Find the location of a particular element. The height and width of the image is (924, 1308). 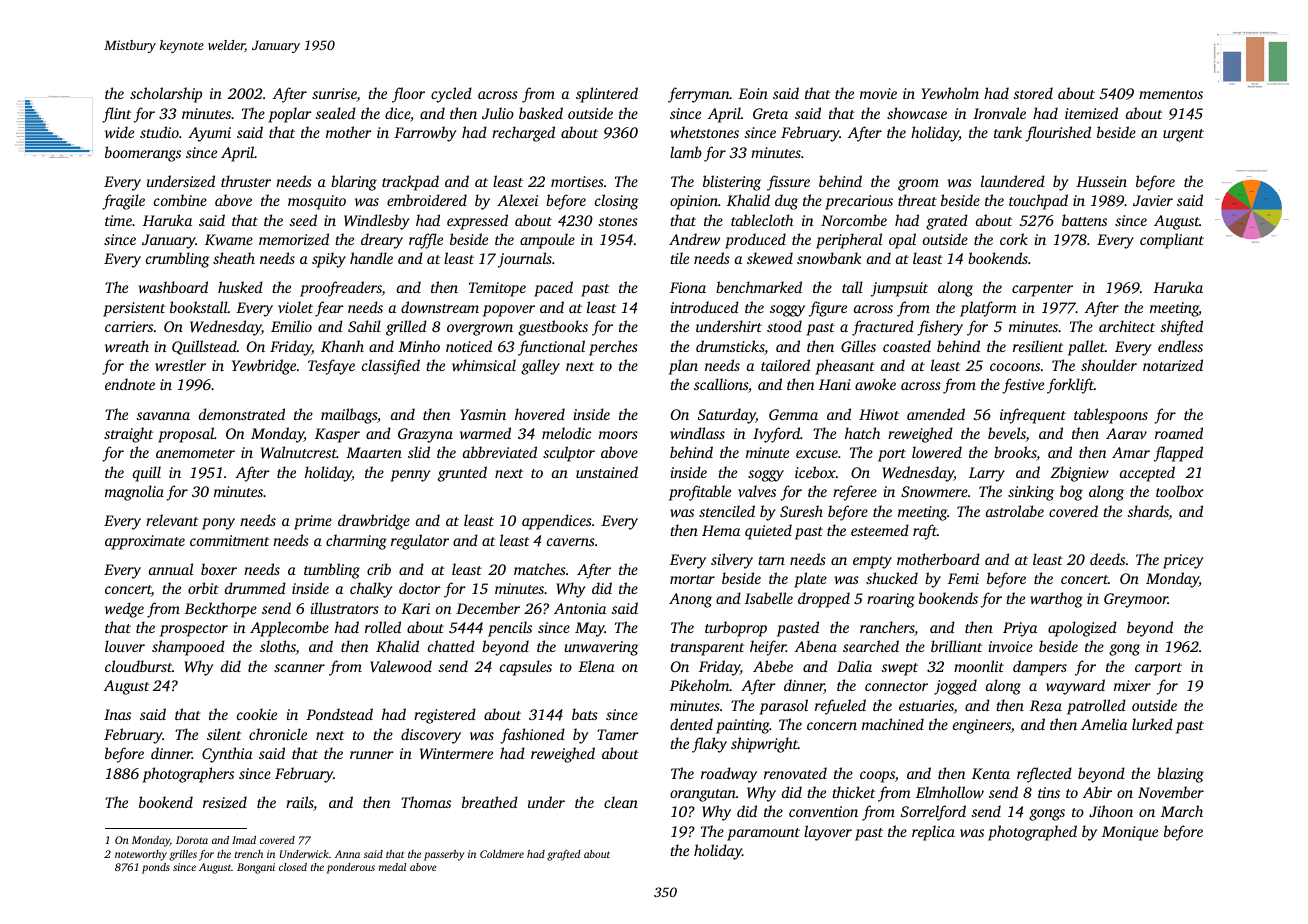

tailored is located at coordinates (785, 365).
